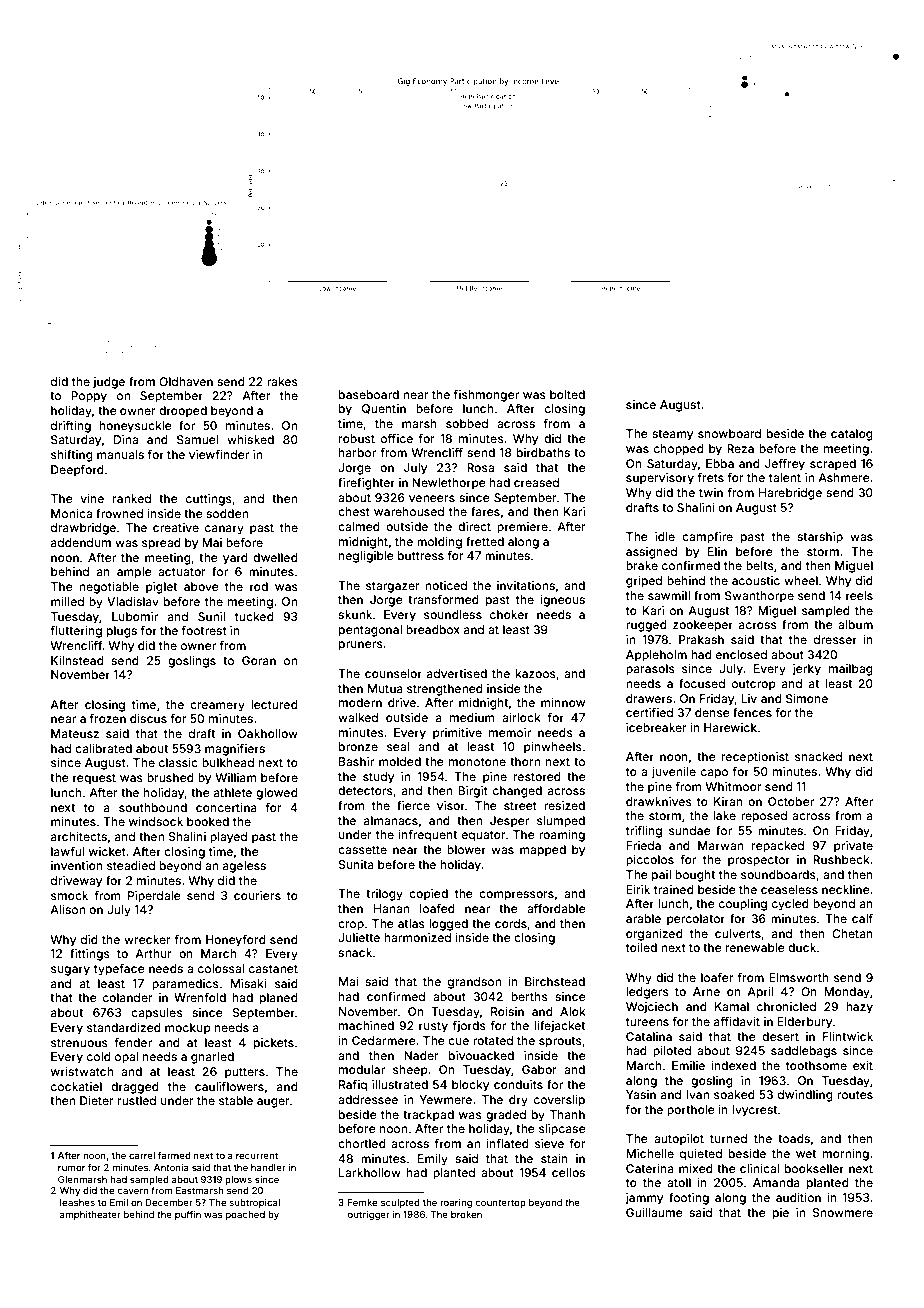 The width and height of the page is (924, 1308). What do you see at coordinates (807, 698) in the page?
I see `Simone` at bounding box center [807, 698].
